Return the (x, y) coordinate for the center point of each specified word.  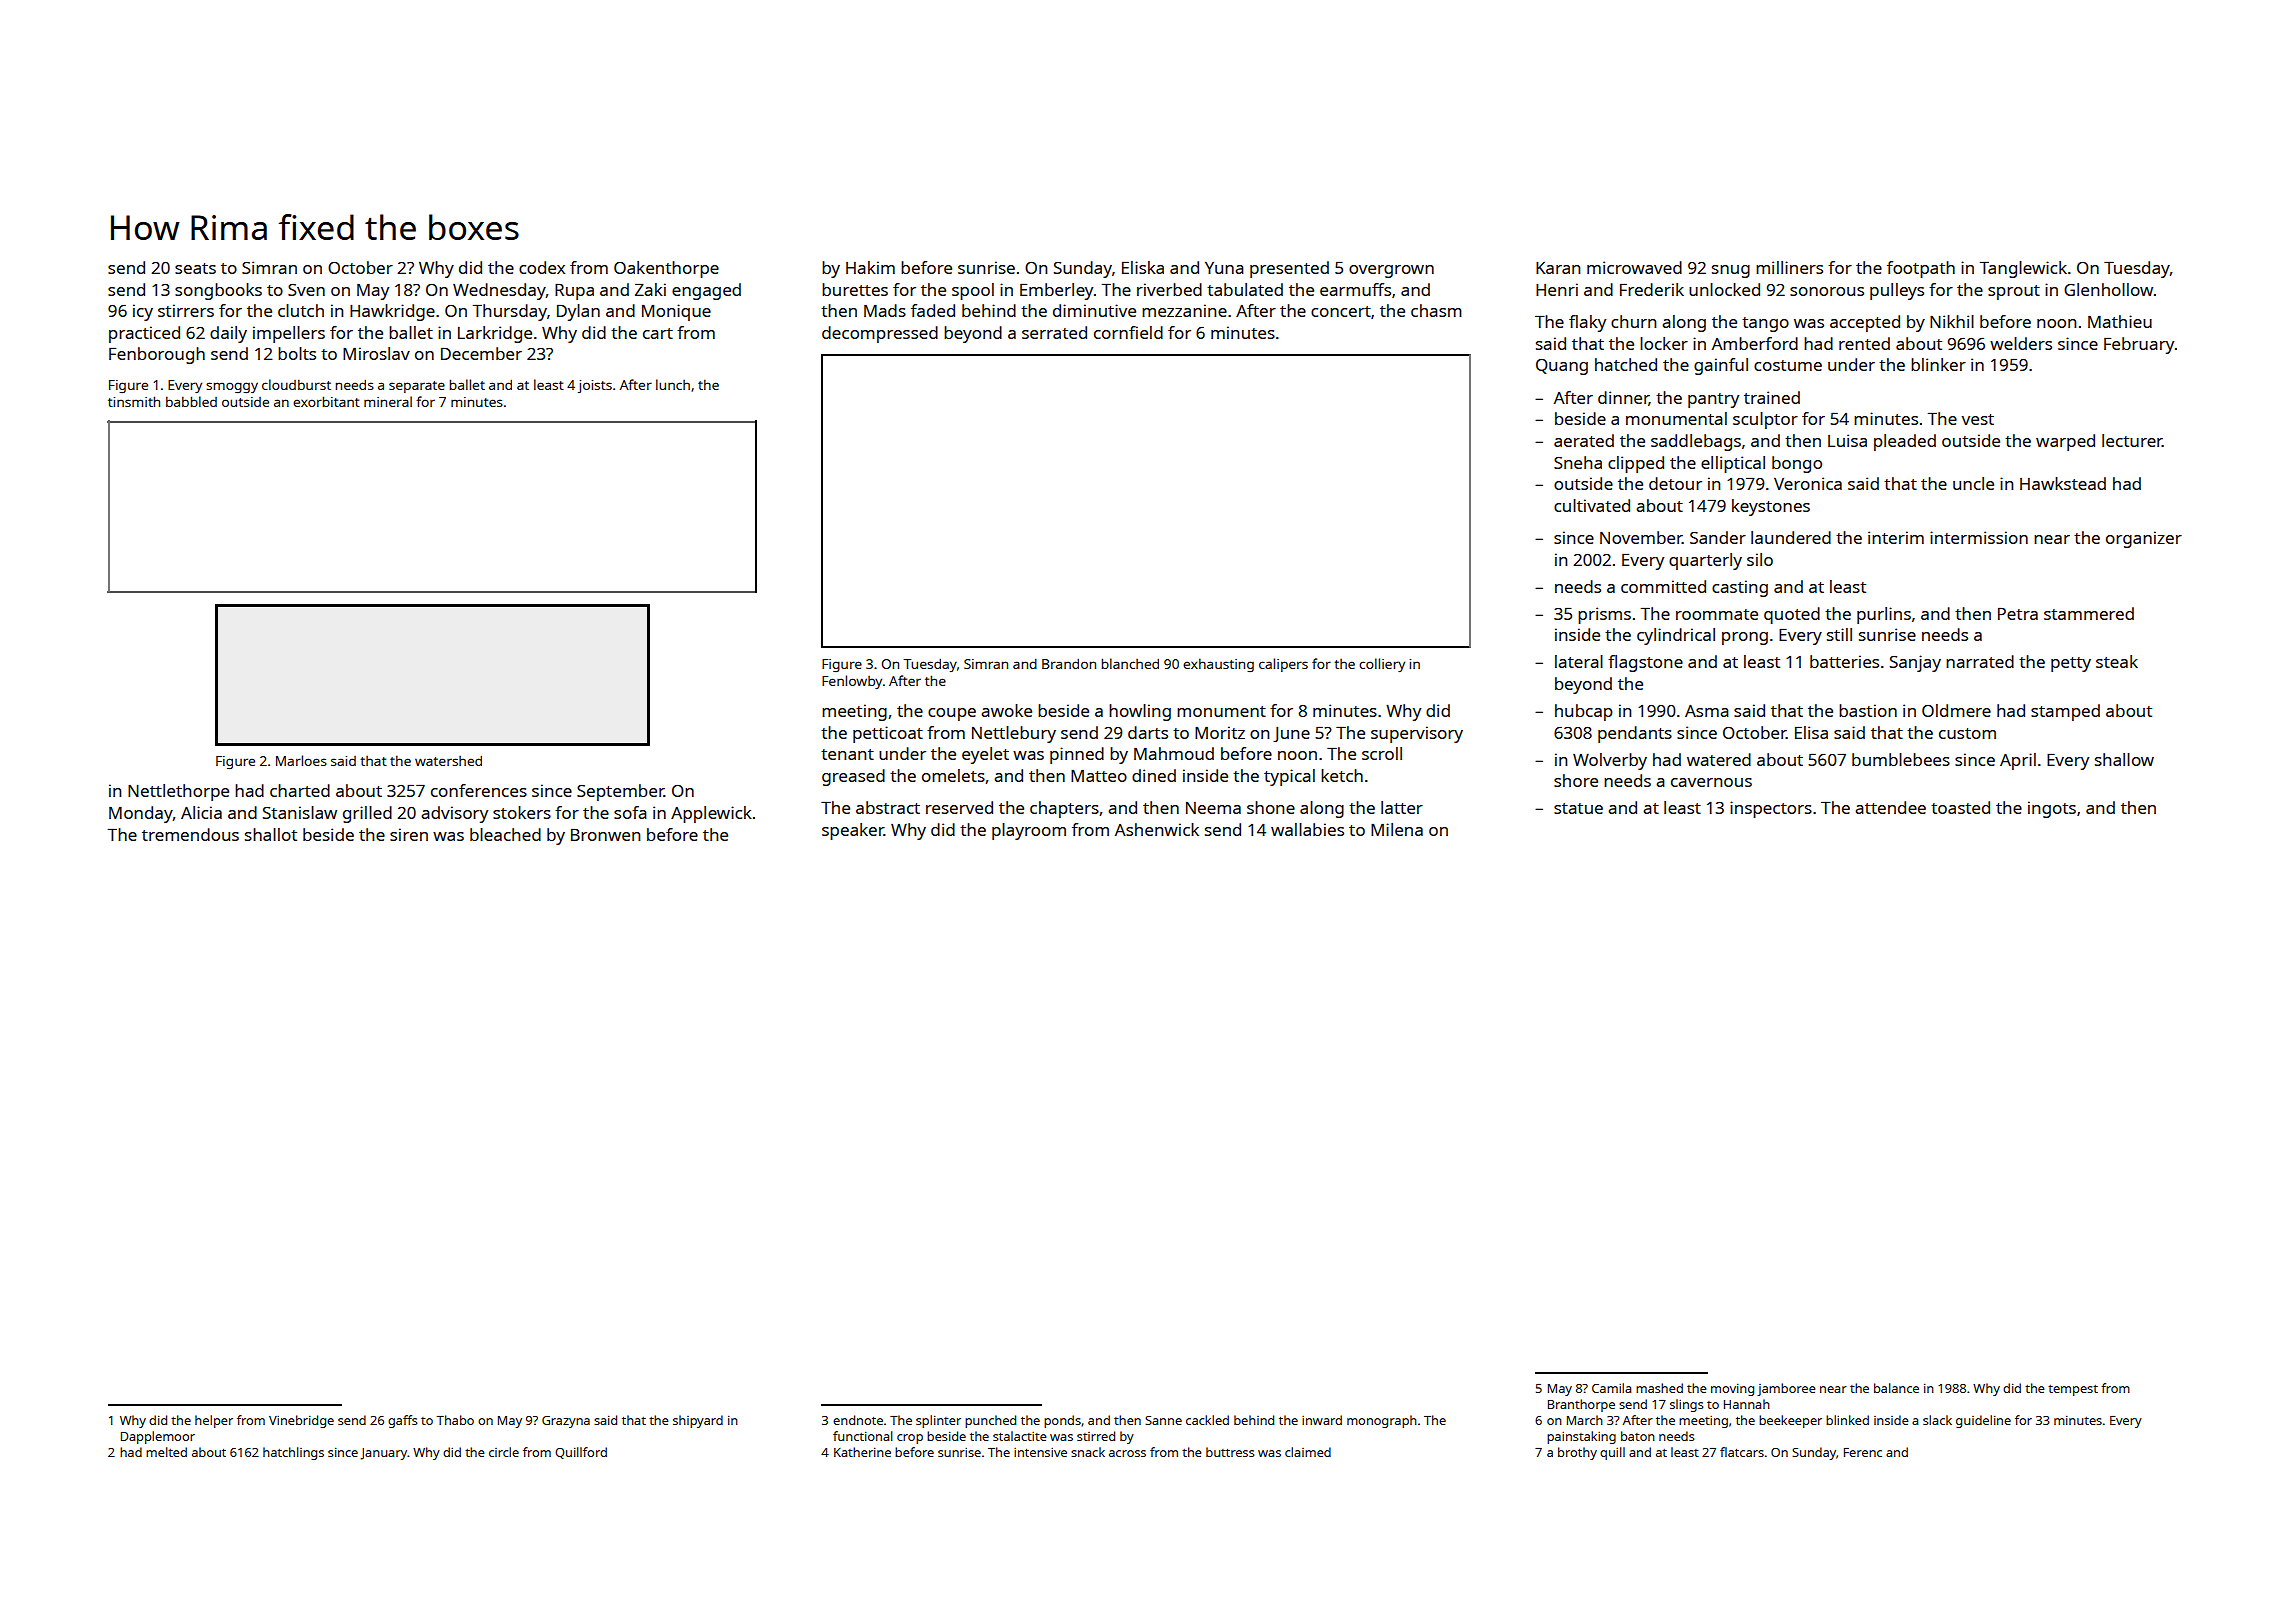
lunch (673, 384)
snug (1731, 271)
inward (1322, 1420)
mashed (1659, 1388)
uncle (1973, 483)
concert (1341, 311)
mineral (388, 401)
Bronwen (605, 834)
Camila (1611, 1388)
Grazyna (566, 1422)
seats (195, 268)
